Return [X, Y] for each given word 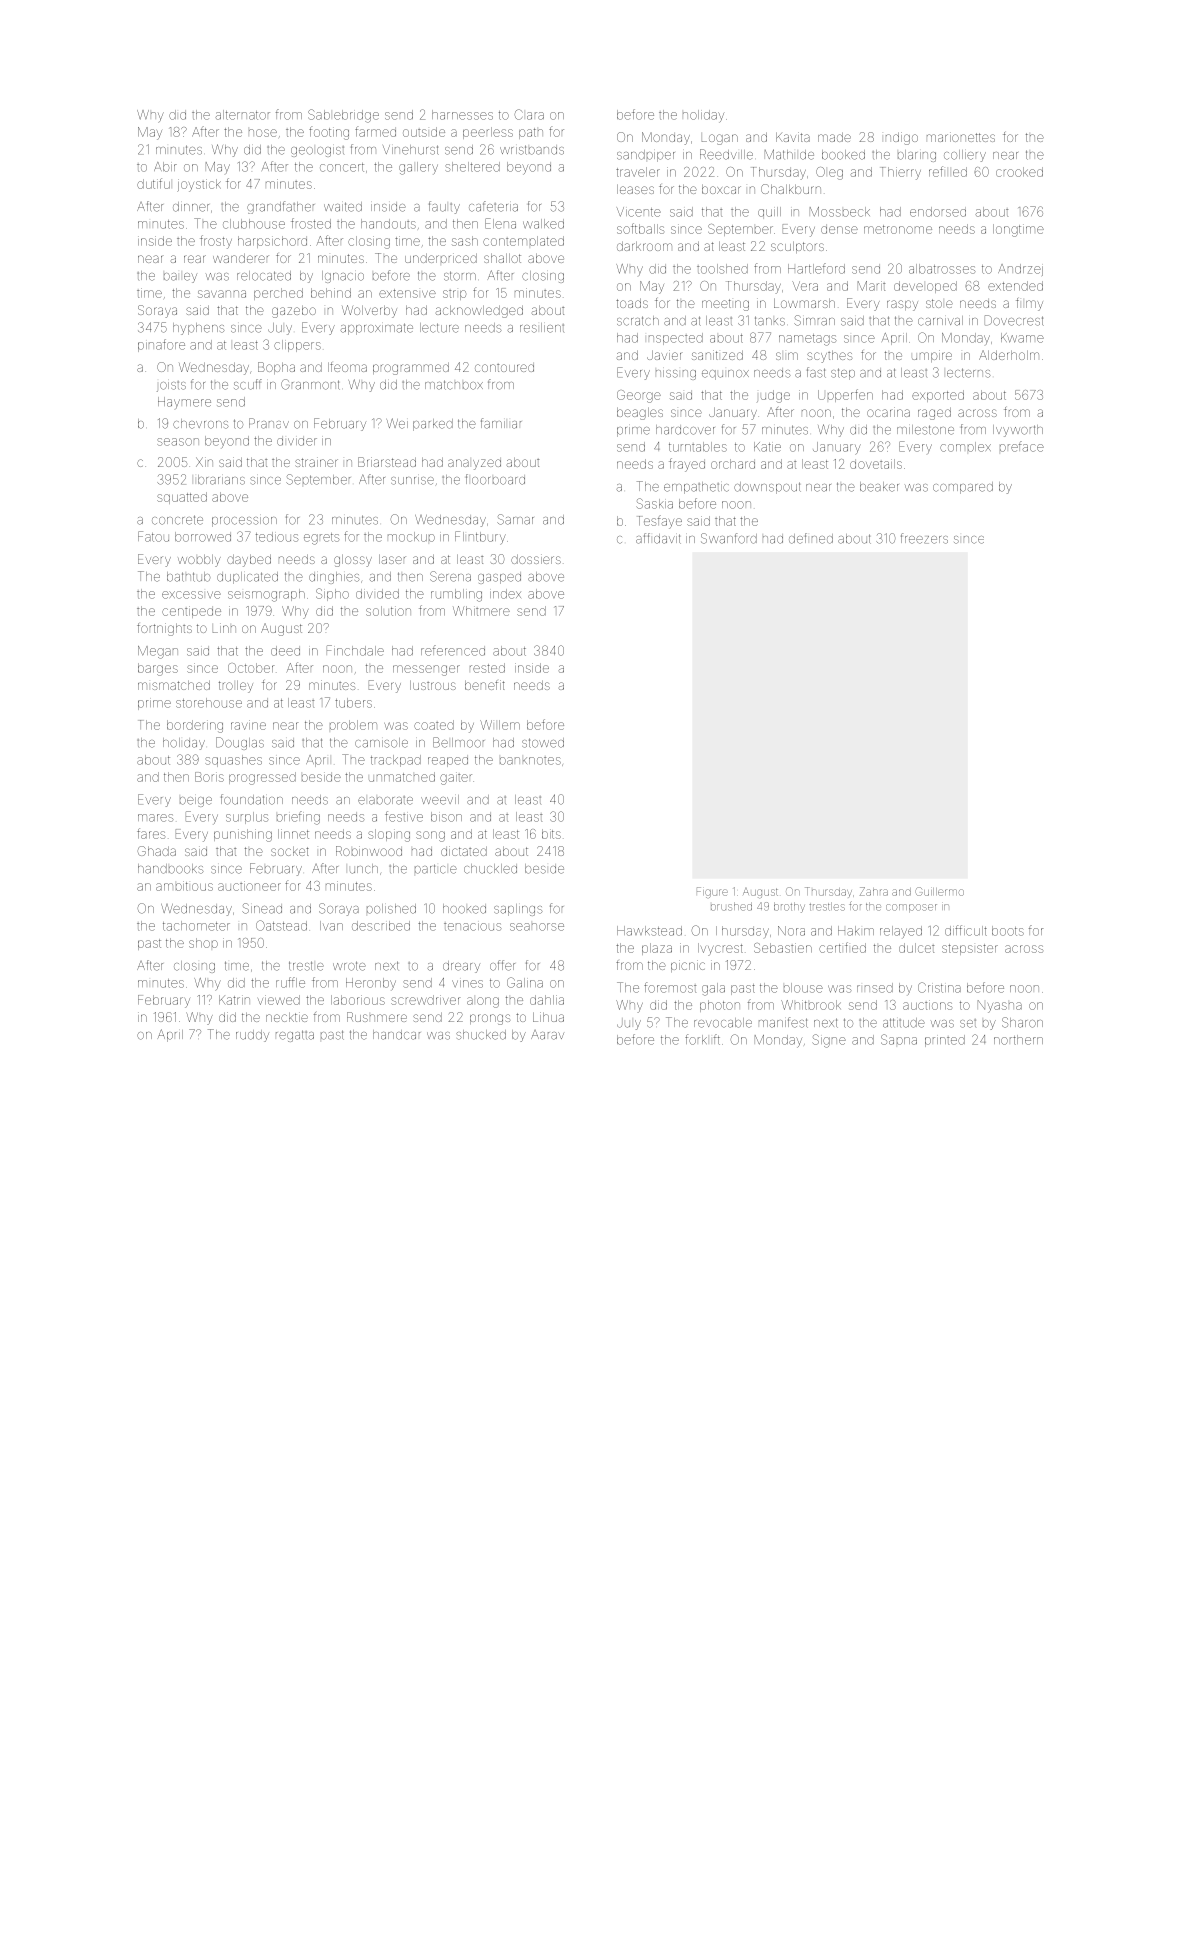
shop [203, 943]
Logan [720, 139]
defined [811, 538]
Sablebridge [343, 116]
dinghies [334, 578]
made [834, 137]
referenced [453, 650]
